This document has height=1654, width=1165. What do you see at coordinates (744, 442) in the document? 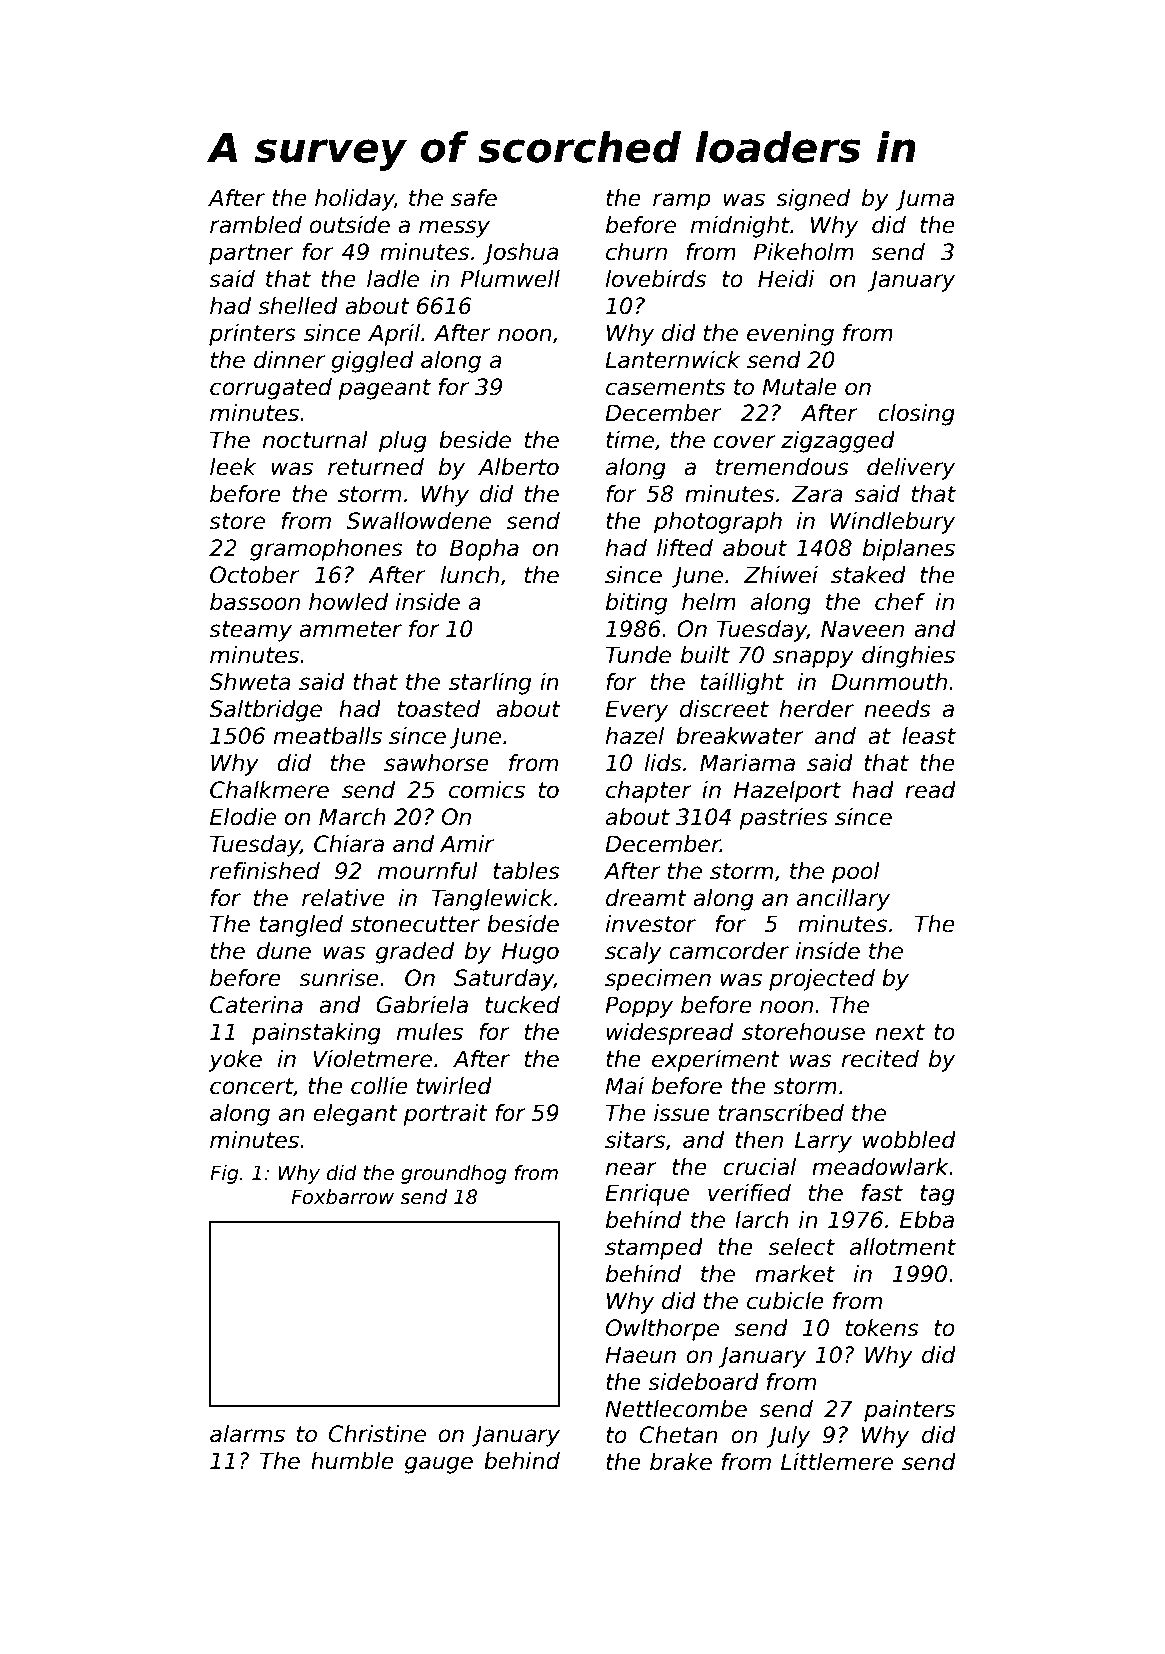
I see `cover` at bounding box center [744, 442].
